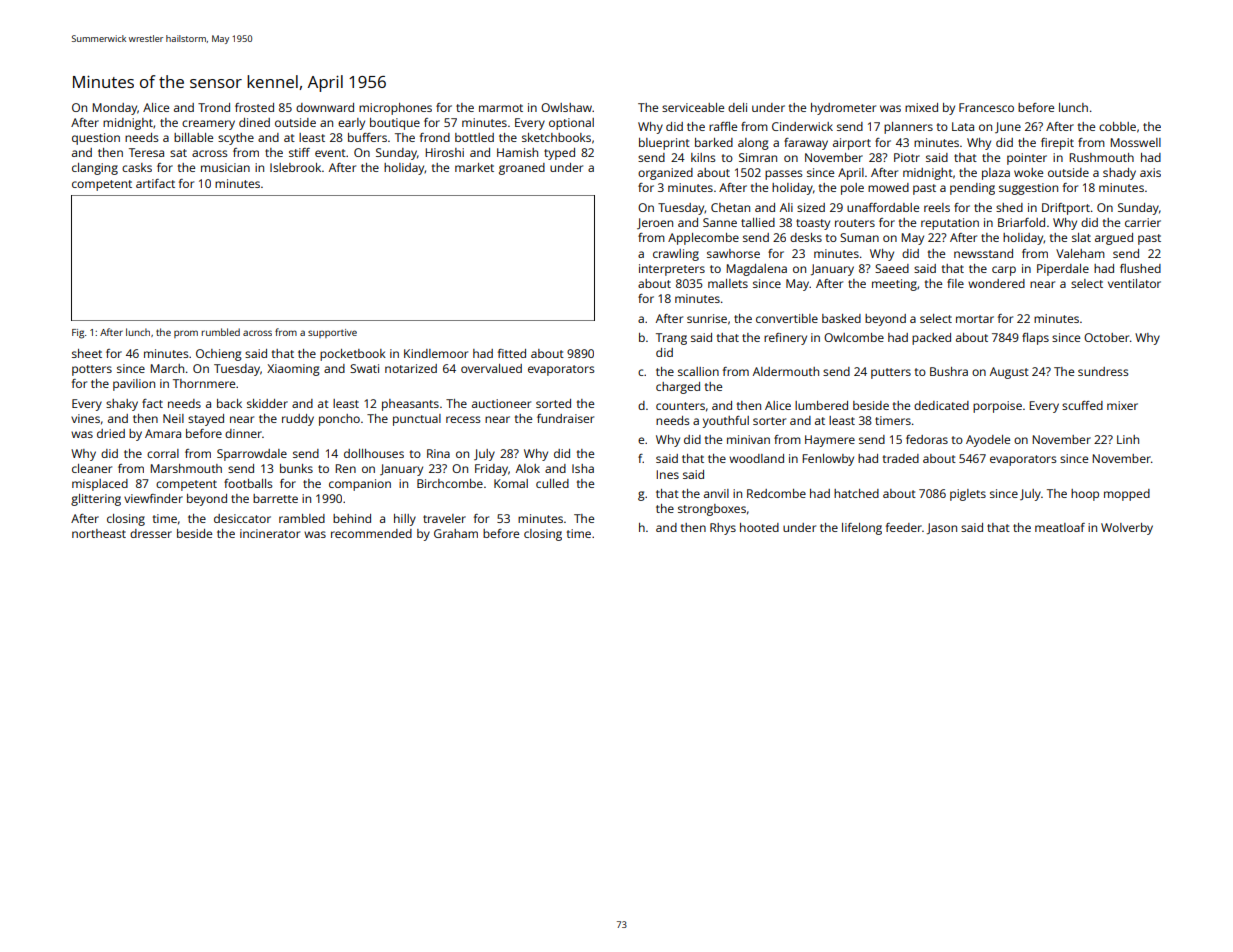  What do you see at coordinates (114, 109) in the screenshot?
I see `Monday` at bounding box center [114, 109].
